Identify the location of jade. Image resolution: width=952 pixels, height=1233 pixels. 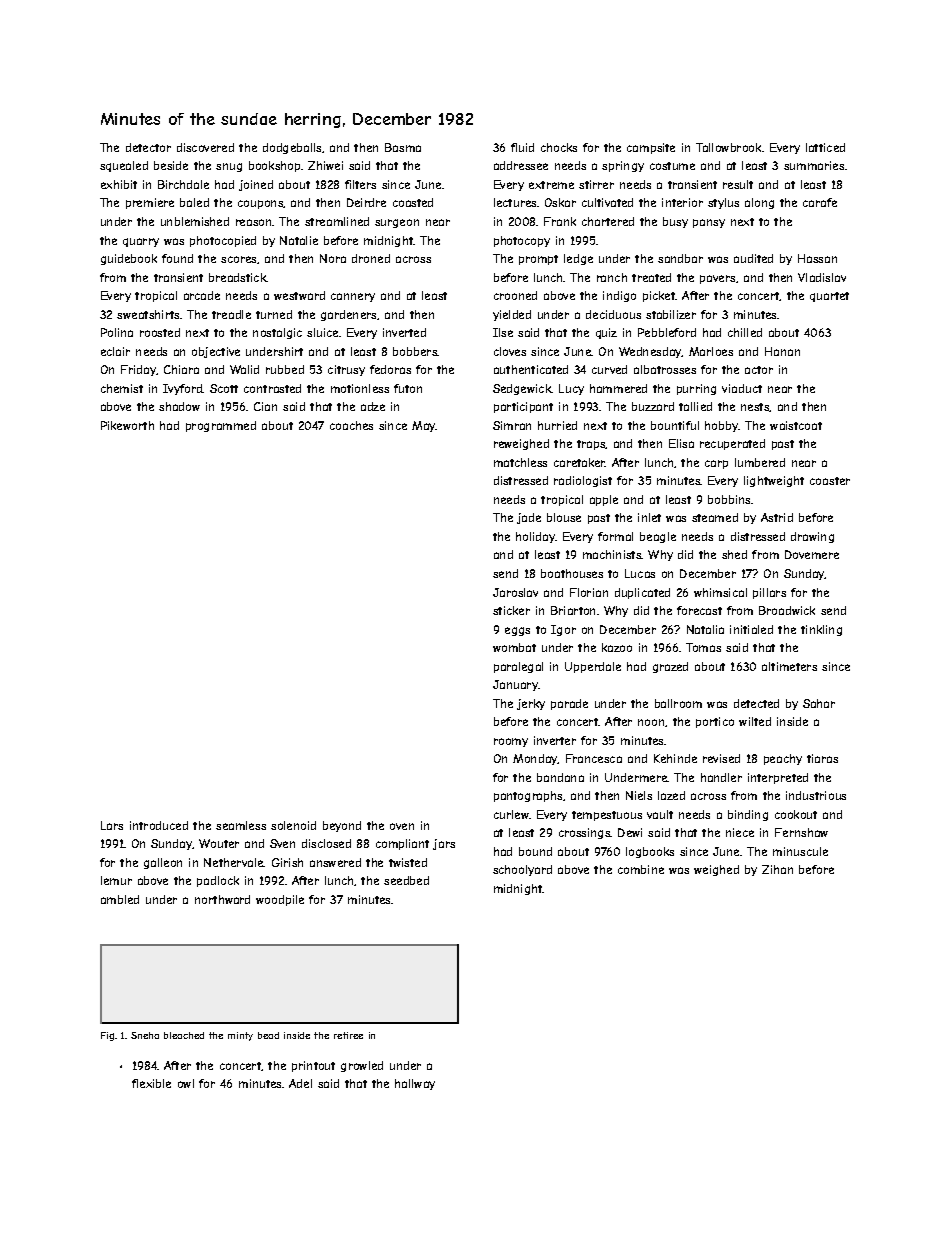
(529, 518).
